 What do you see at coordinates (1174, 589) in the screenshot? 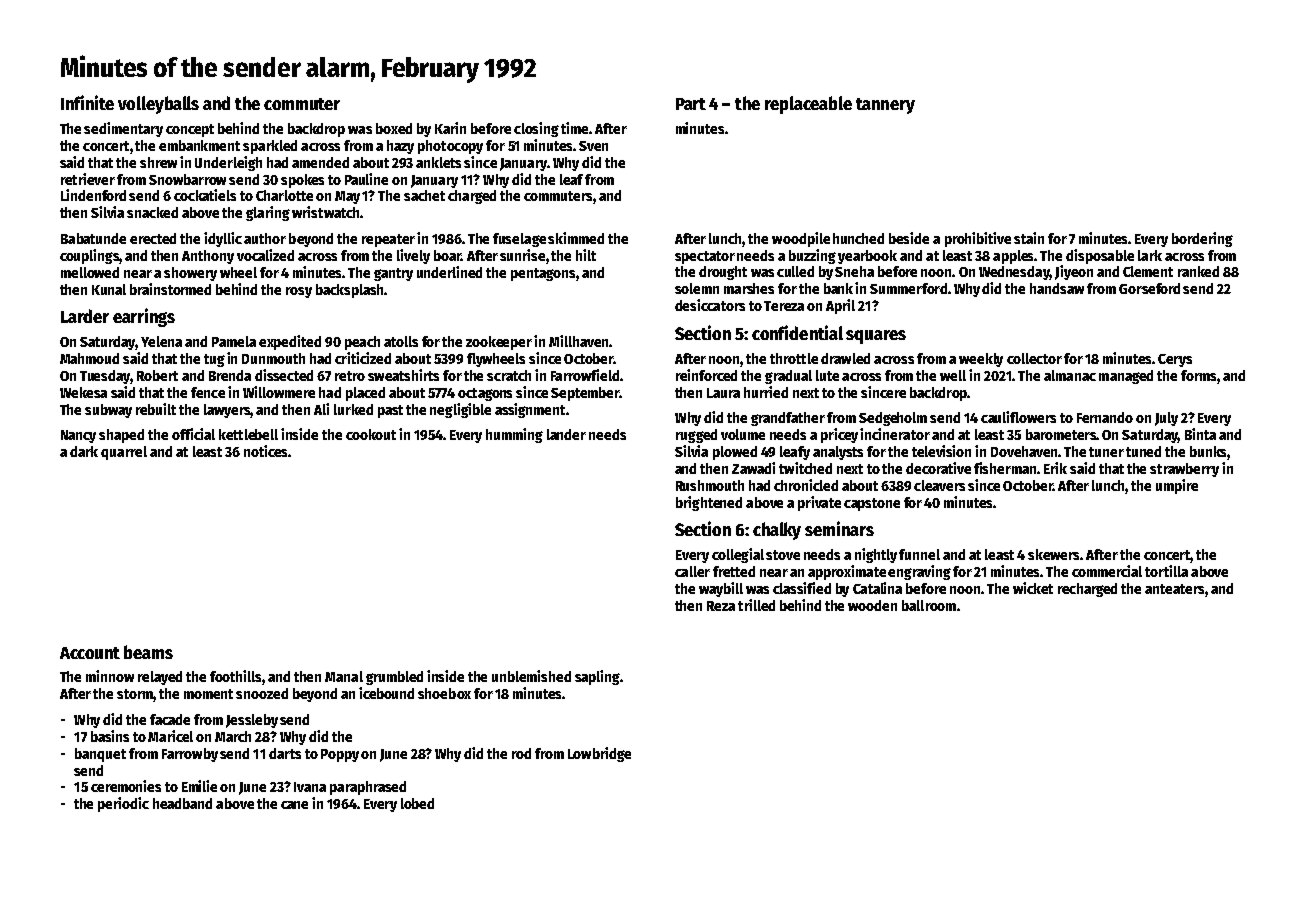
I see `anteaters` at bounding box center [1174, 589].
